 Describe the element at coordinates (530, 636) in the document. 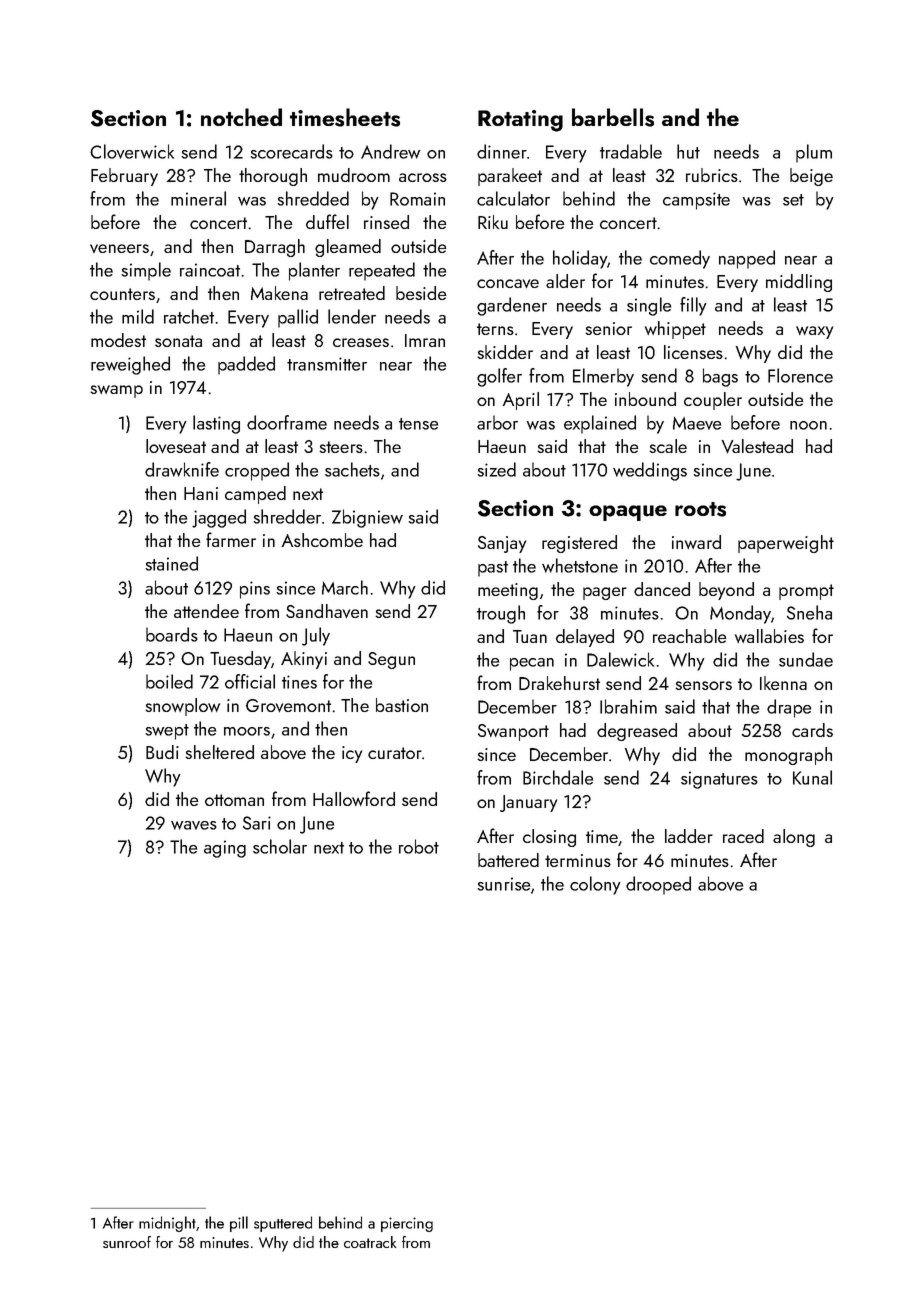

I see `Tuan` at that location.
